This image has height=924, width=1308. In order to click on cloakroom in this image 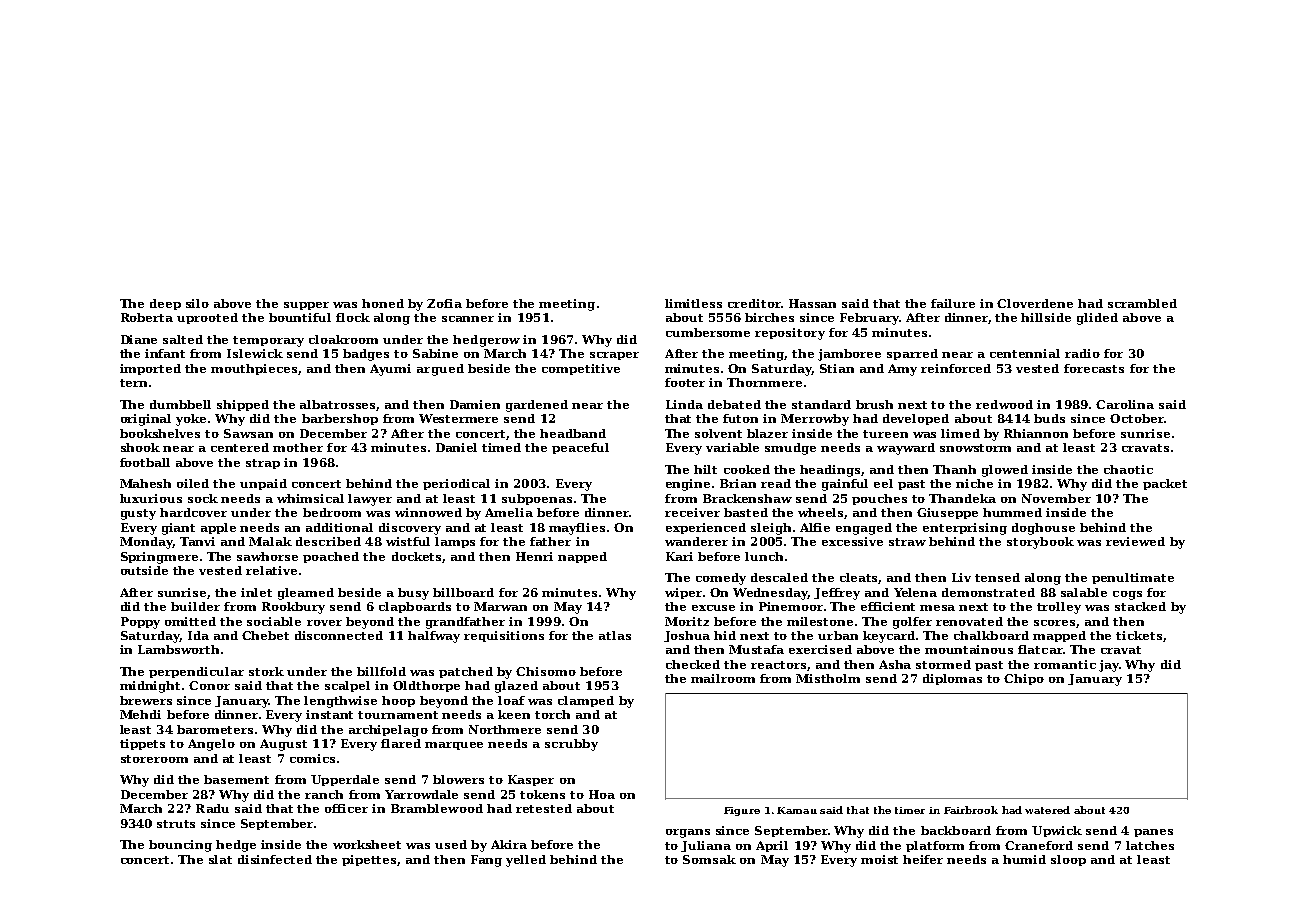, I will do `click(343, 339)`.
